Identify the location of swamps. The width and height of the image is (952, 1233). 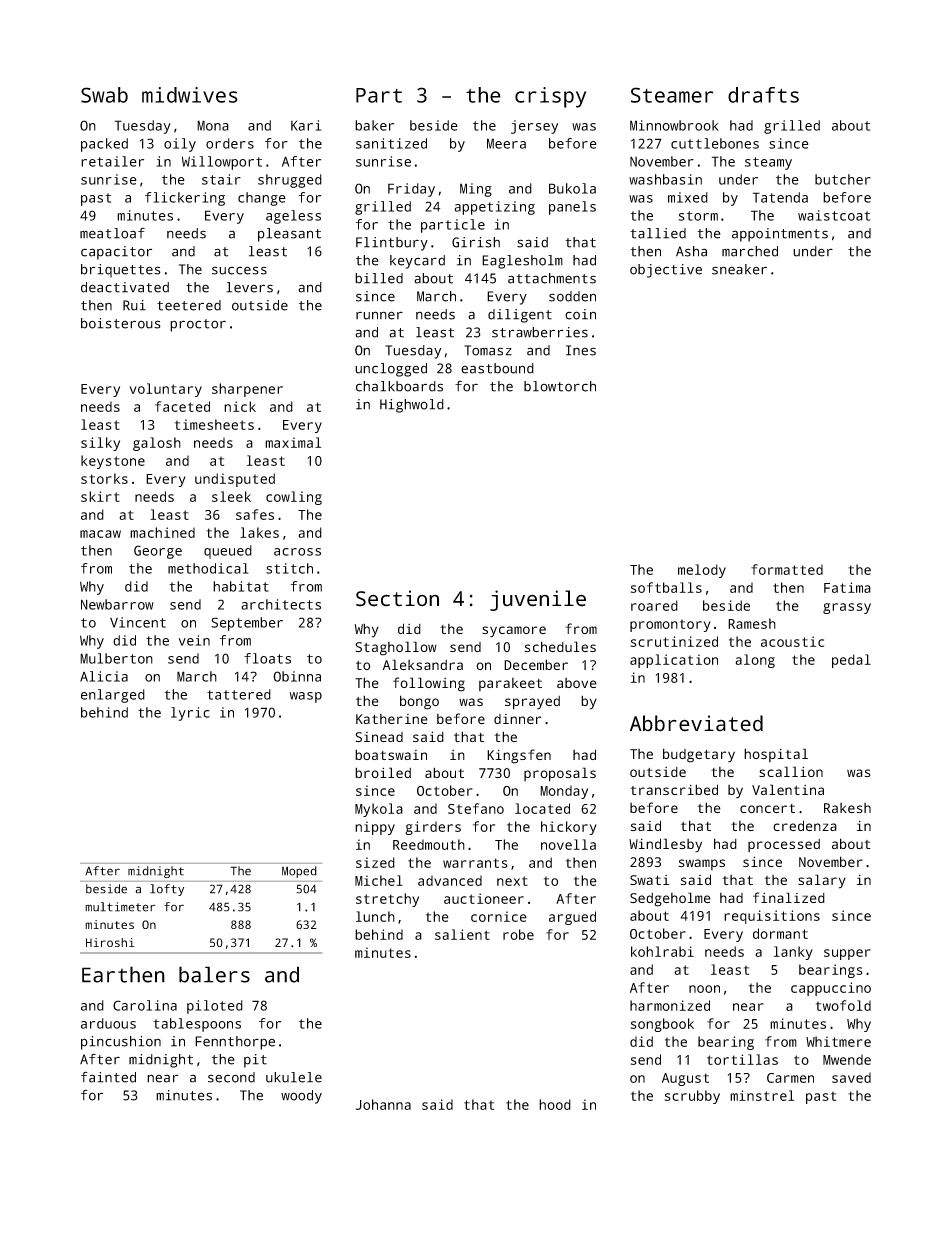
(702, 864).
